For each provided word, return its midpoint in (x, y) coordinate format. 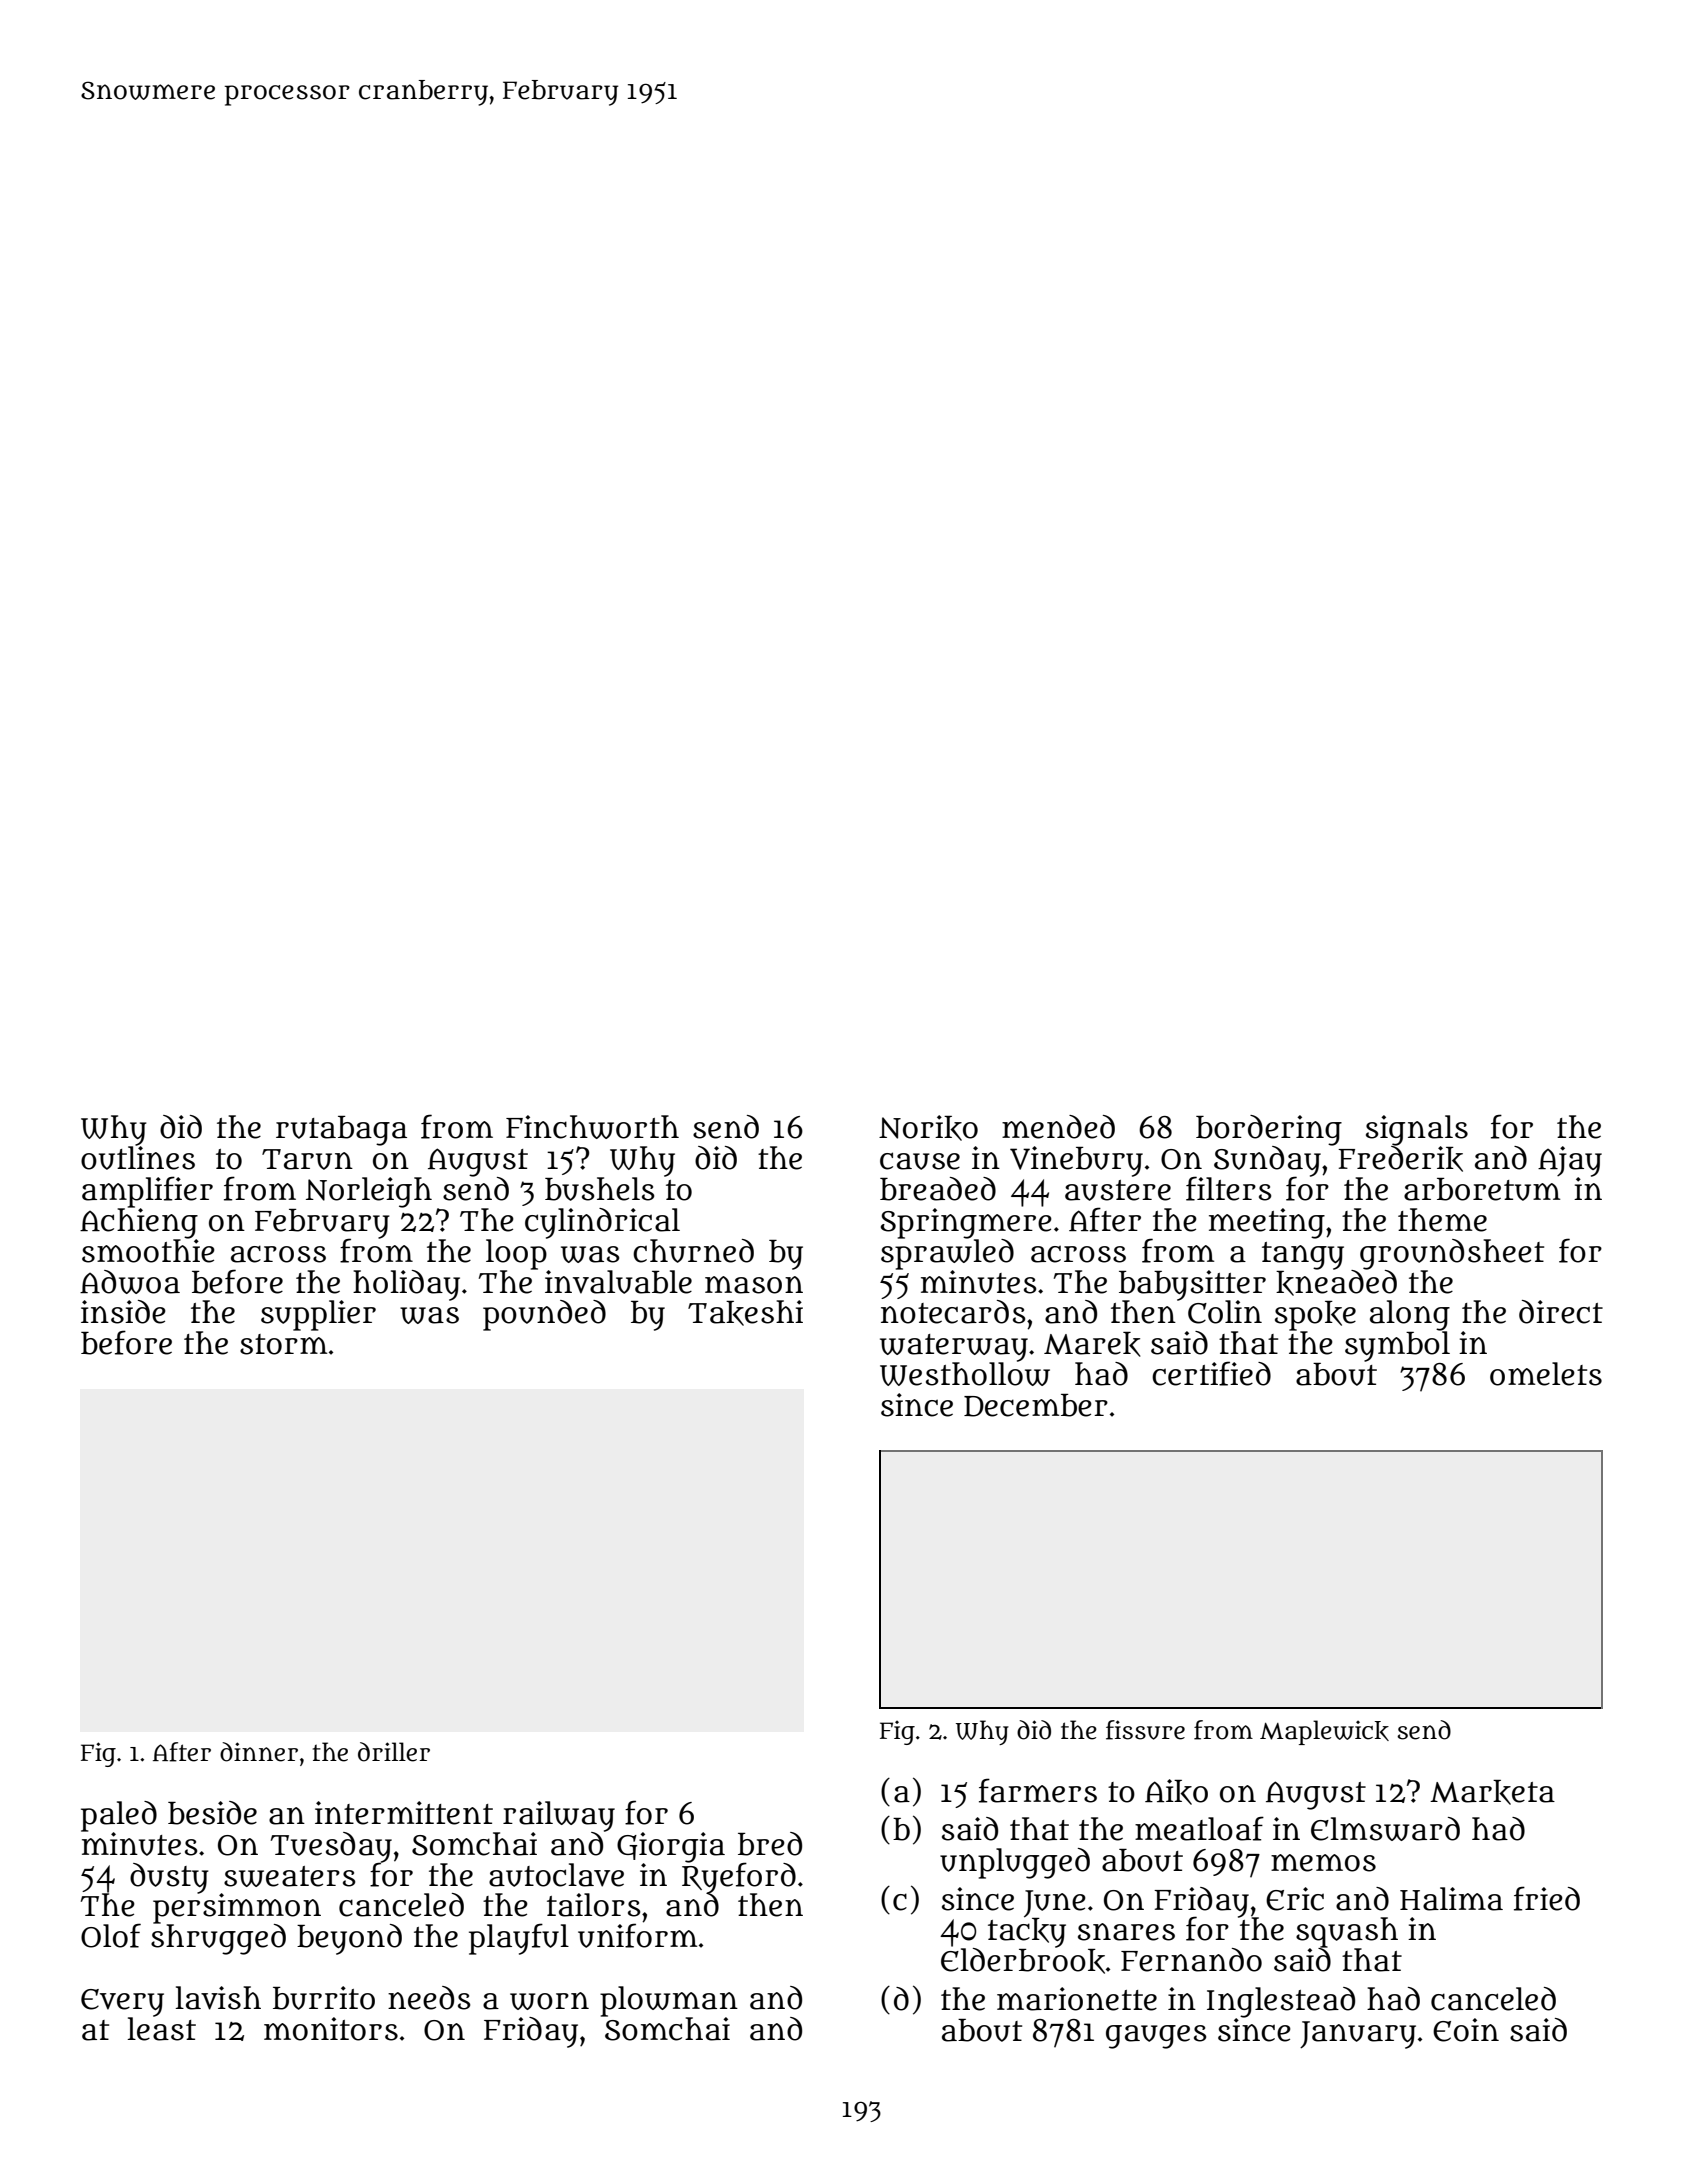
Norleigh (369, 1192)
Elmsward (1385, 1829)
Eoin (1466, 2030)
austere (1118, 1190)
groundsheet (1452, 1254)
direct (1561, 1312)
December (1036, 1405)
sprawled (947, 1253)
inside (123, 1312)
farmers (1038, 1790)
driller (394, 1752)
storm (283, 1344)
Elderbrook (1023, 1961)
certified (1211, 1373)
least (161, 2029)
